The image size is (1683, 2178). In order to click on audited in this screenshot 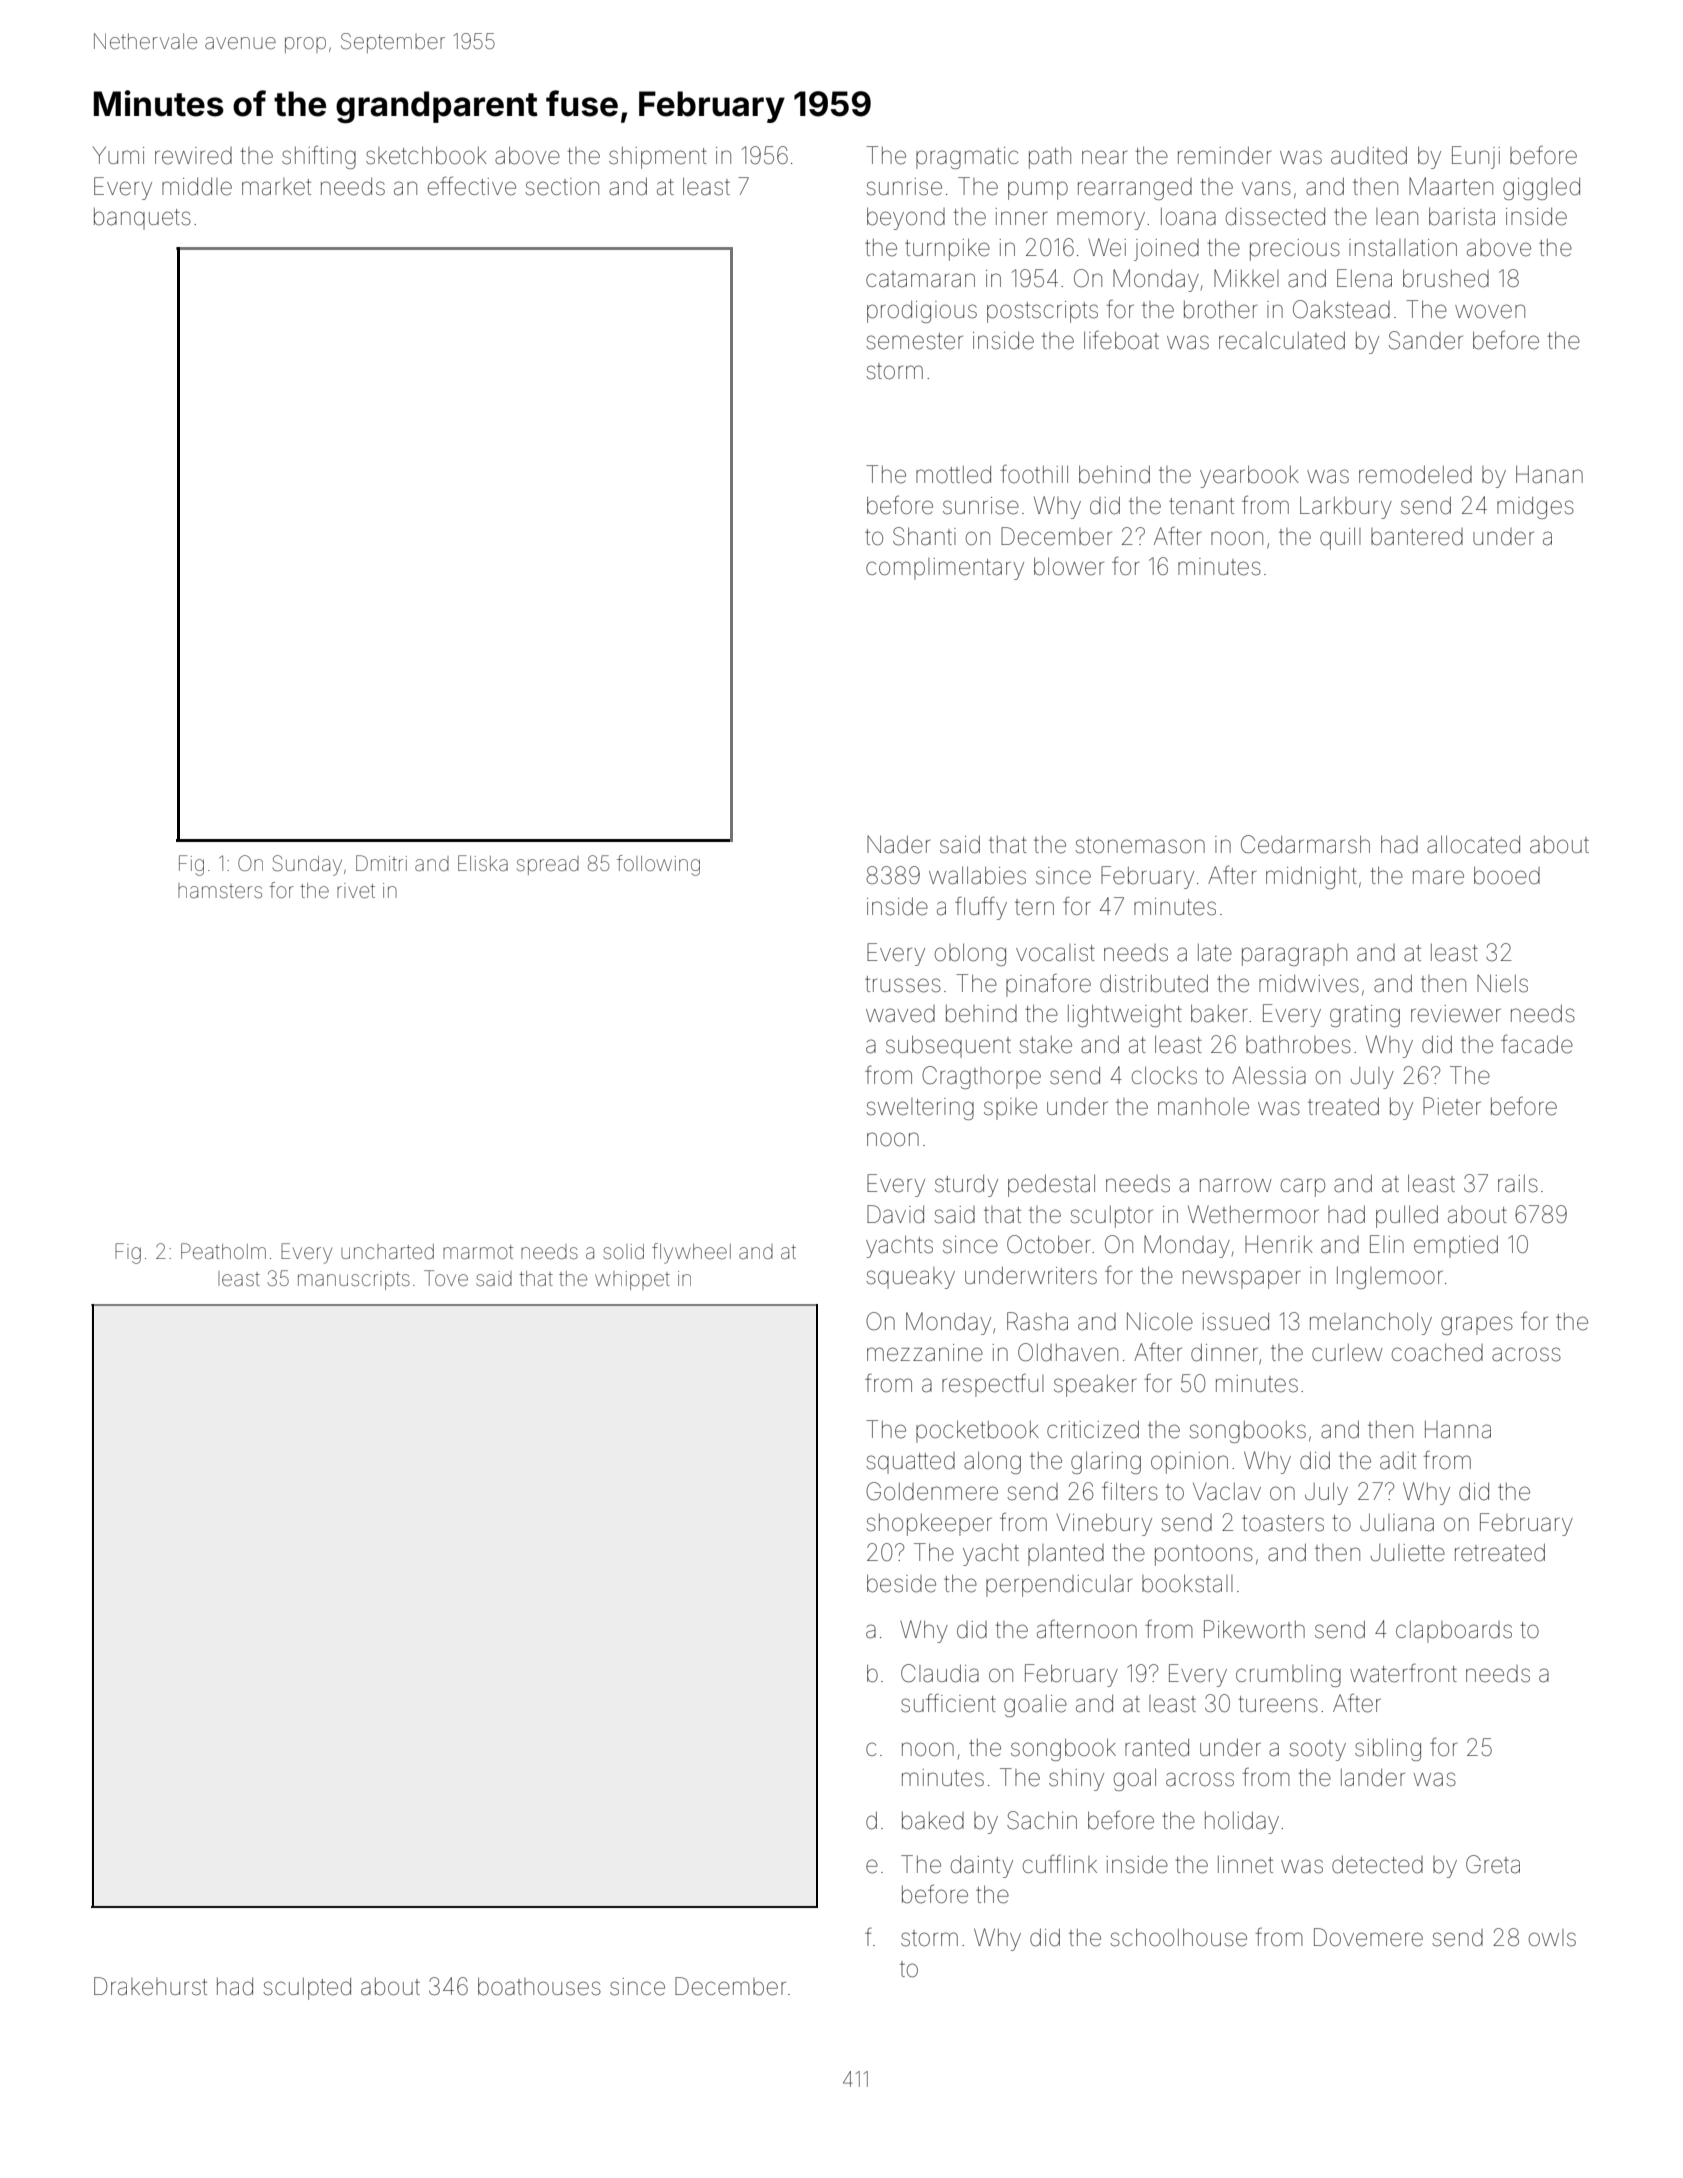, I will do `click(1369, 155)`.
